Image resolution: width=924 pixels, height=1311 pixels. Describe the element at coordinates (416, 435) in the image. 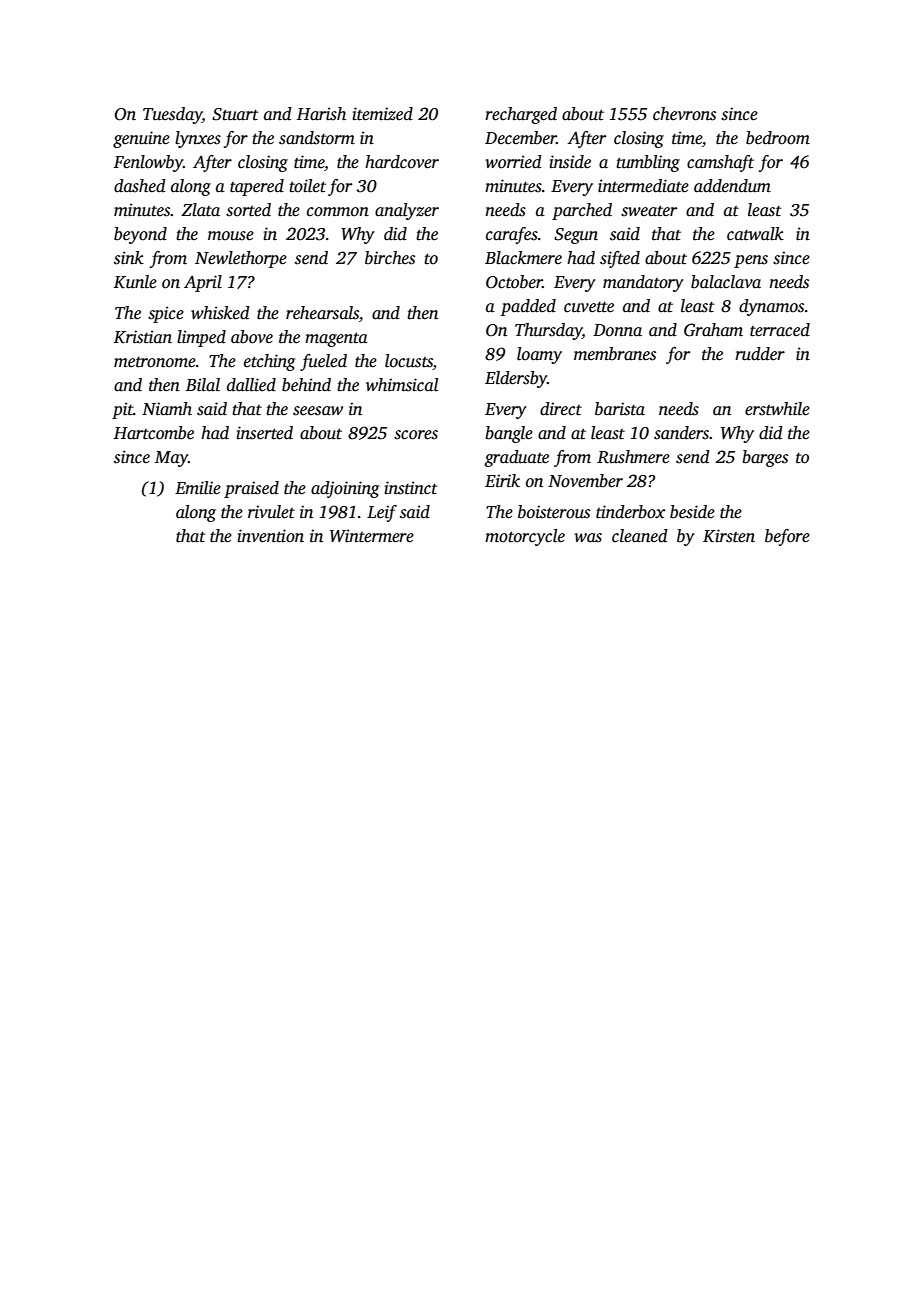

I see `scores` at that location.
